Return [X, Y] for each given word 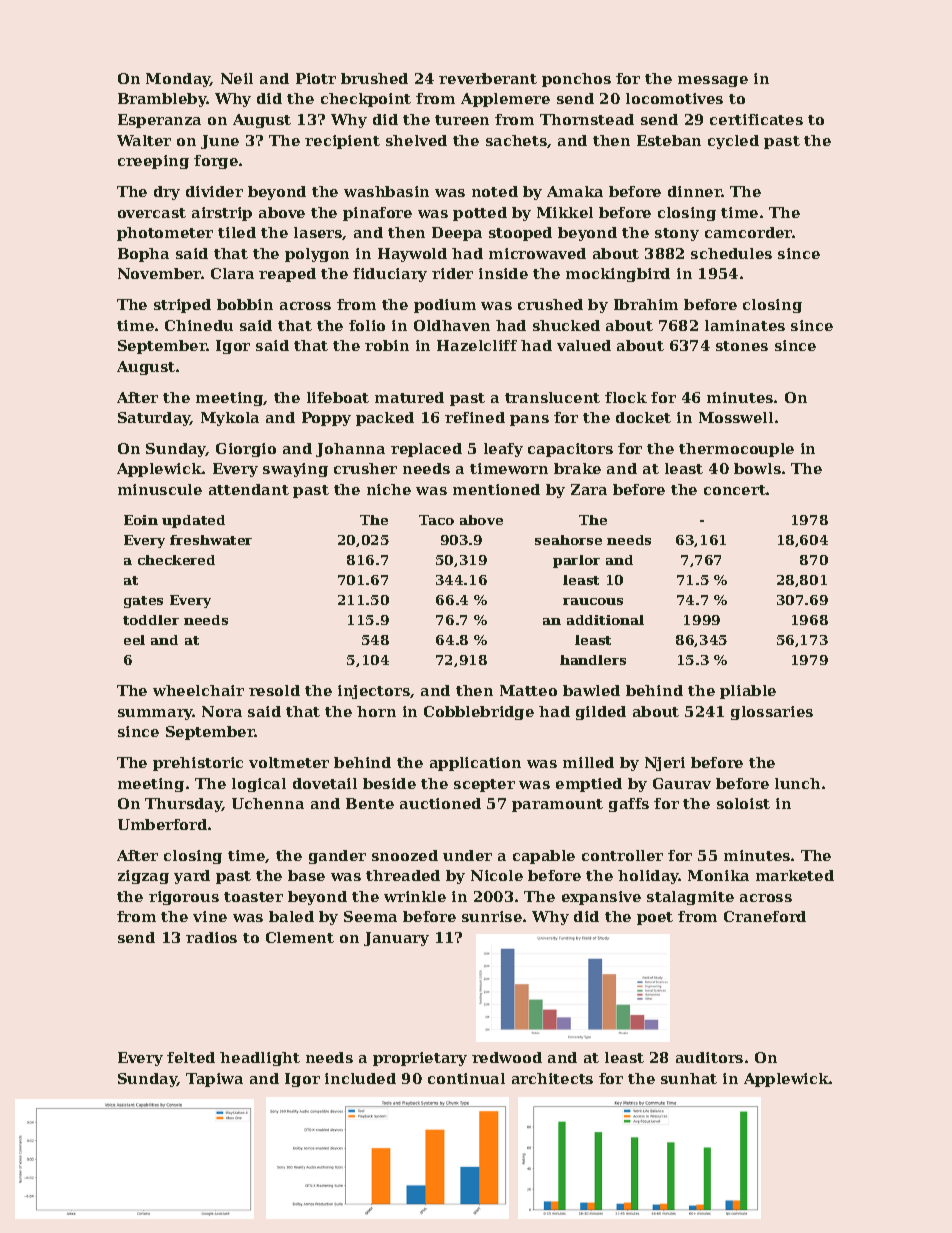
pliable [748, 692]
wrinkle [415, 896]
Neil [237, 78]
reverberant [488, 78]
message [713, 81]
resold [274, 690]
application [475, 764]
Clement [300, 937]
